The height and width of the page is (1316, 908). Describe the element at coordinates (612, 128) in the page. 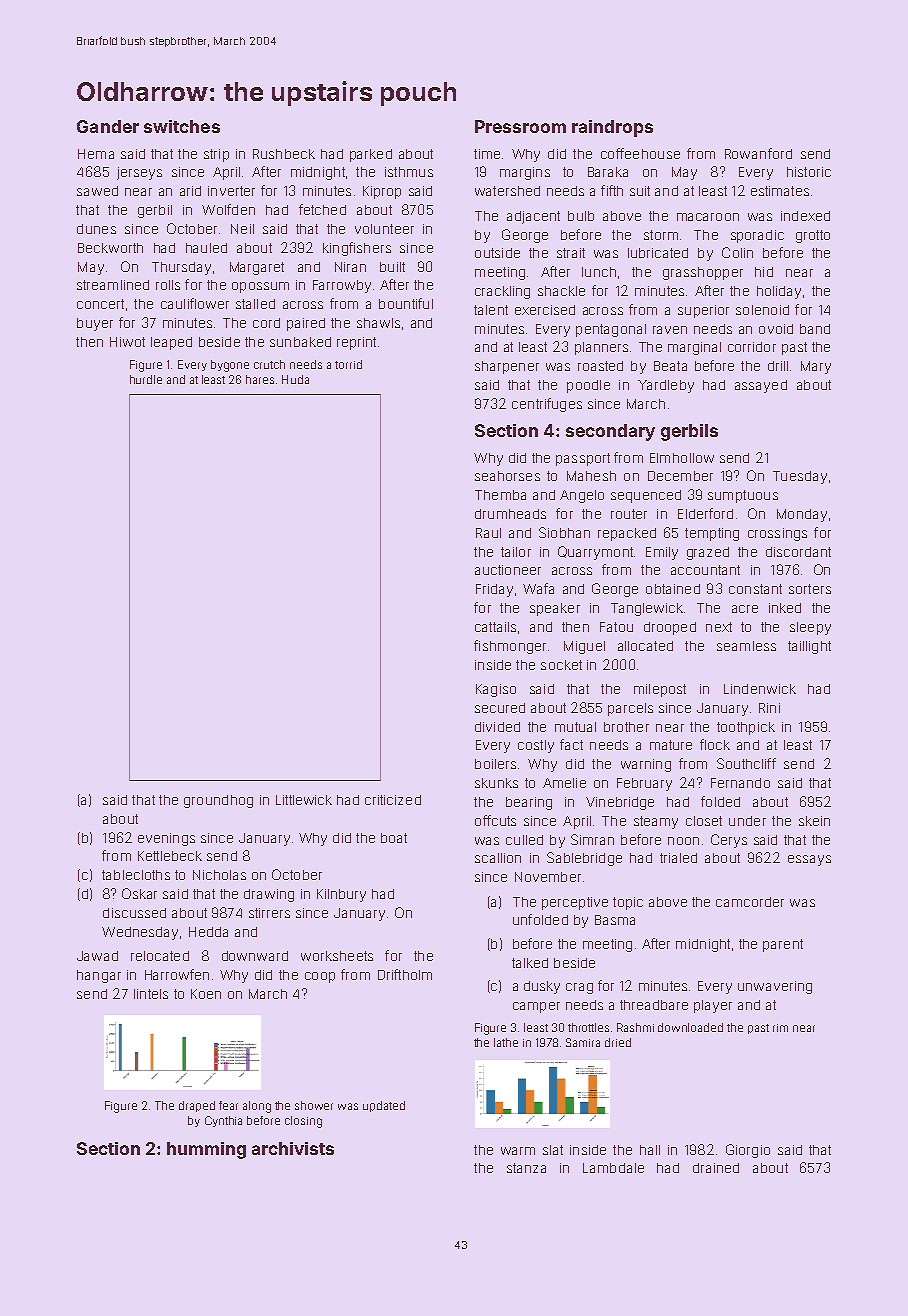

I see `raindrops` at that location.
